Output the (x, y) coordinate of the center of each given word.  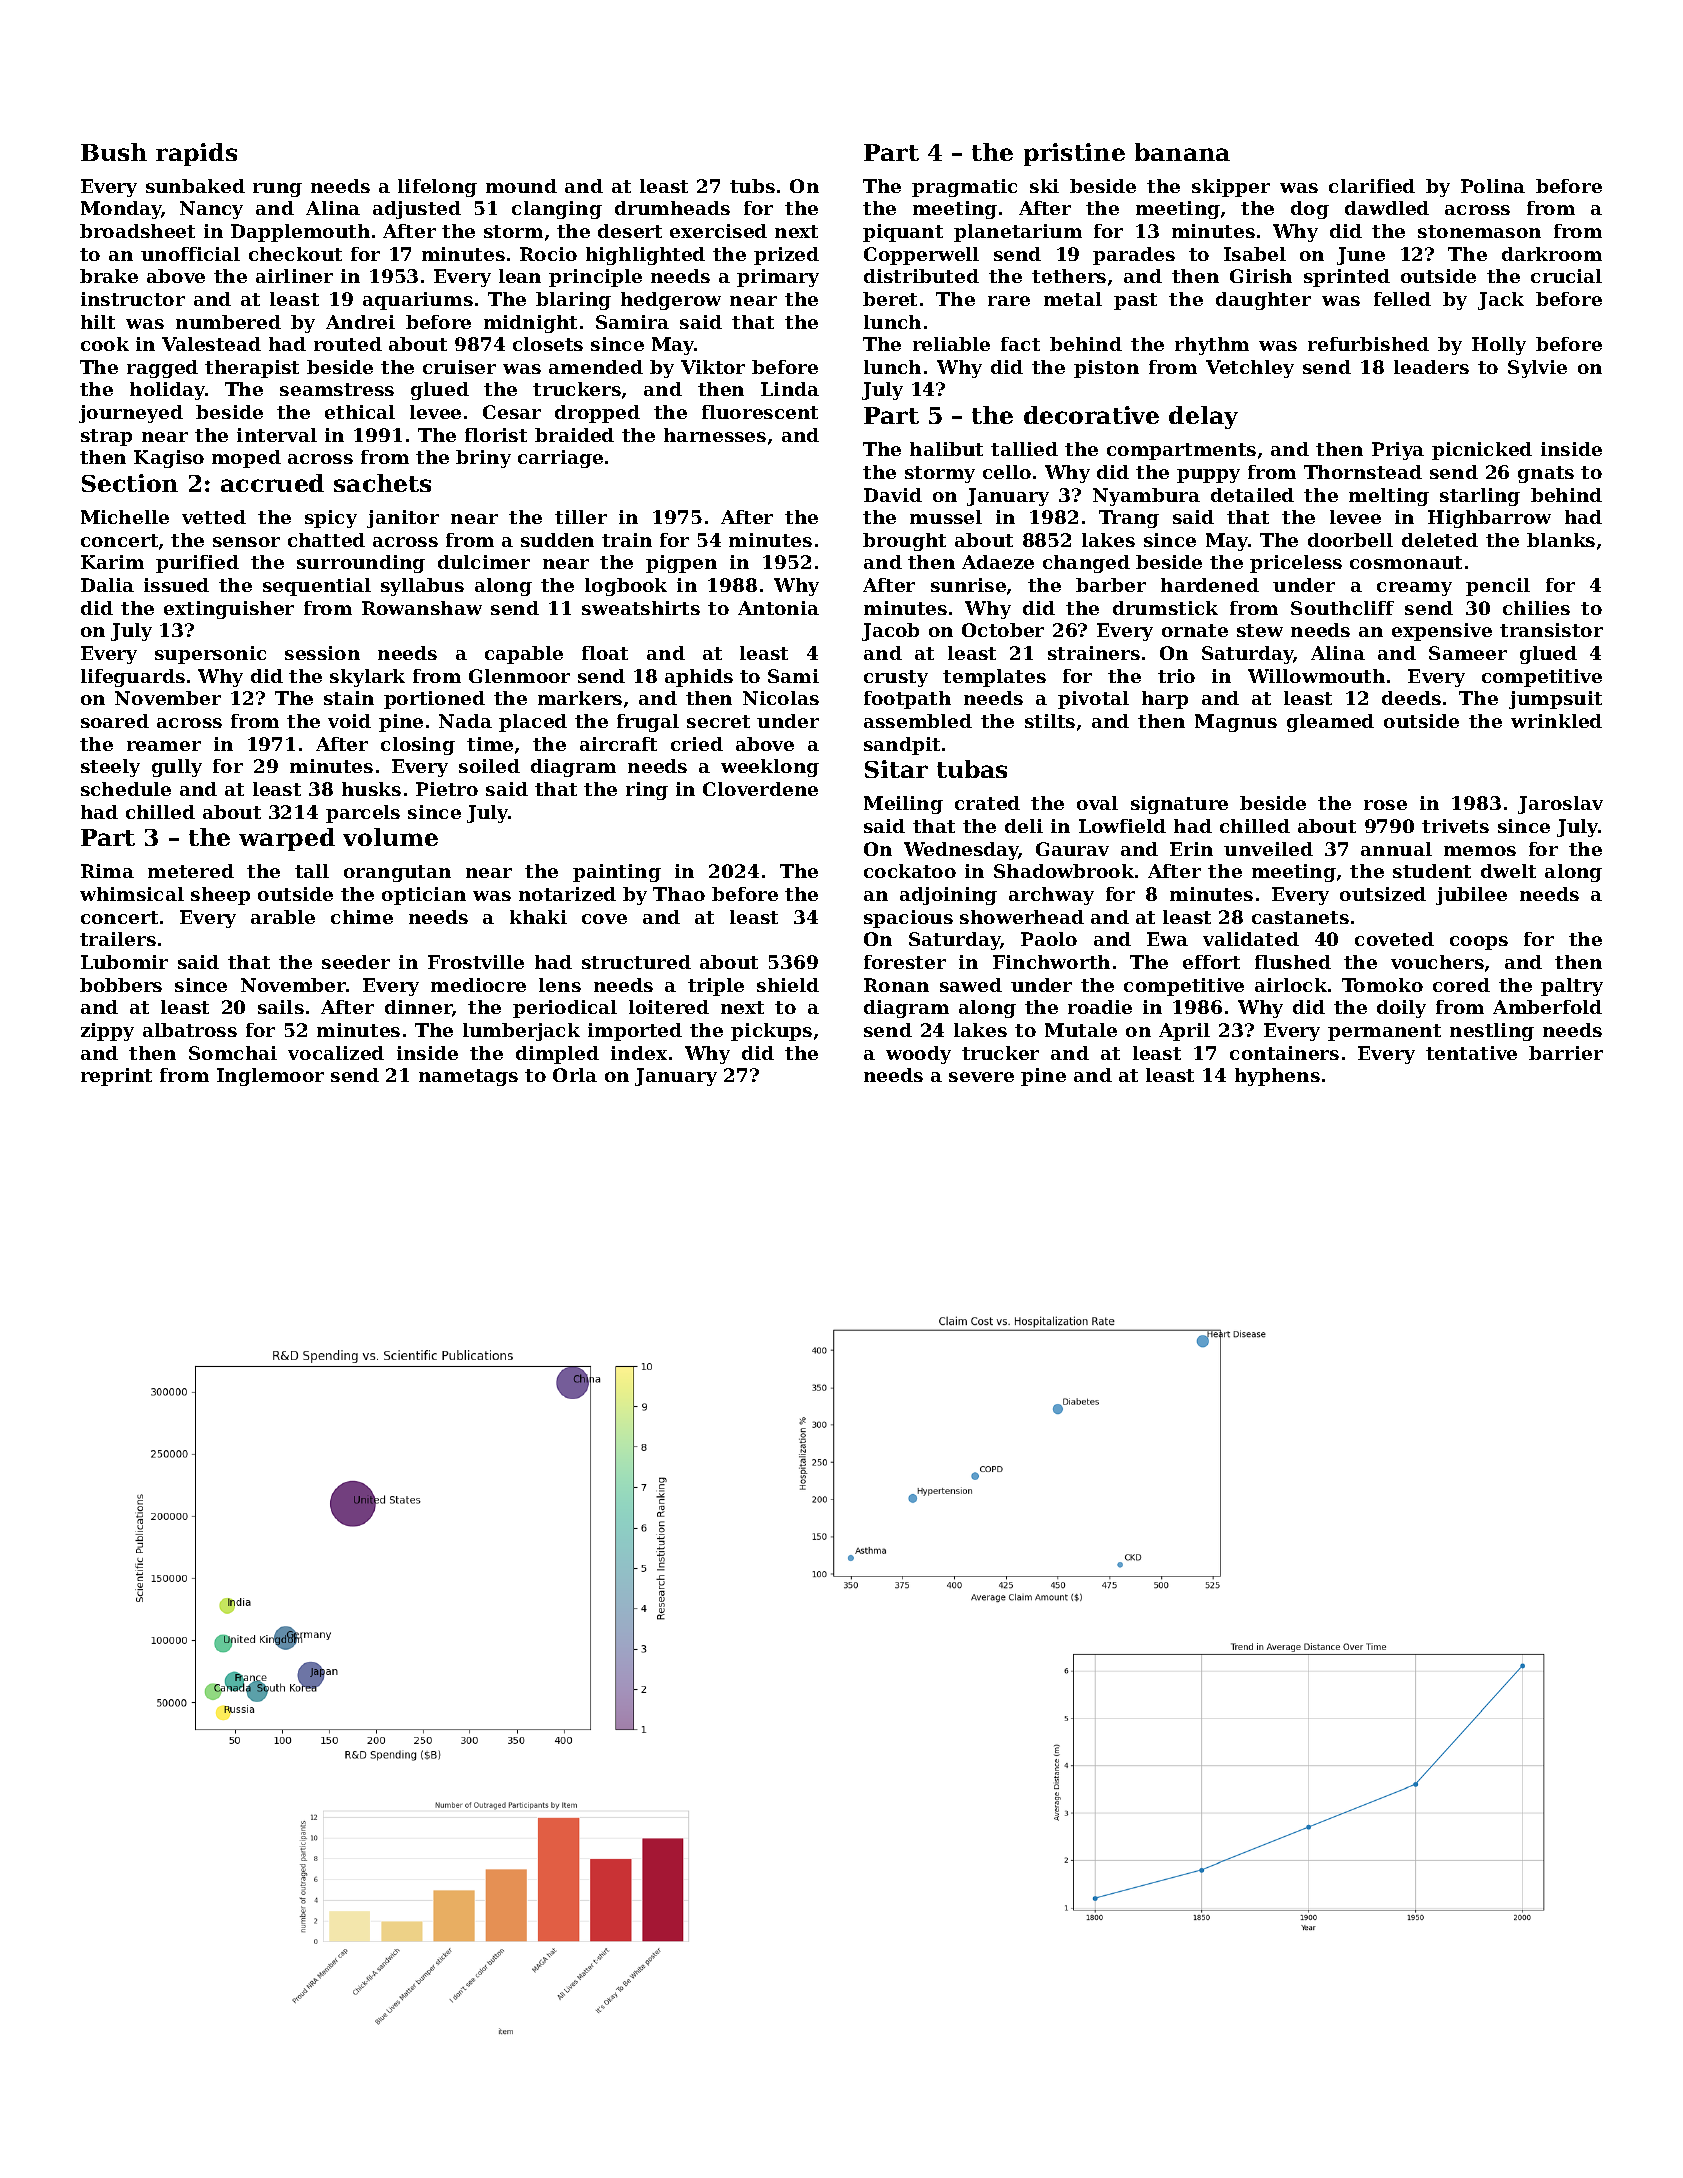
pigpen (681, 564)
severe (981, 1077)
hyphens (1277, 1077)
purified (197, 564)
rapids (196, 154)
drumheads (672, 208)
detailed (1252, 495)
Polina (1493, 186)
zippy (107, 1032)
